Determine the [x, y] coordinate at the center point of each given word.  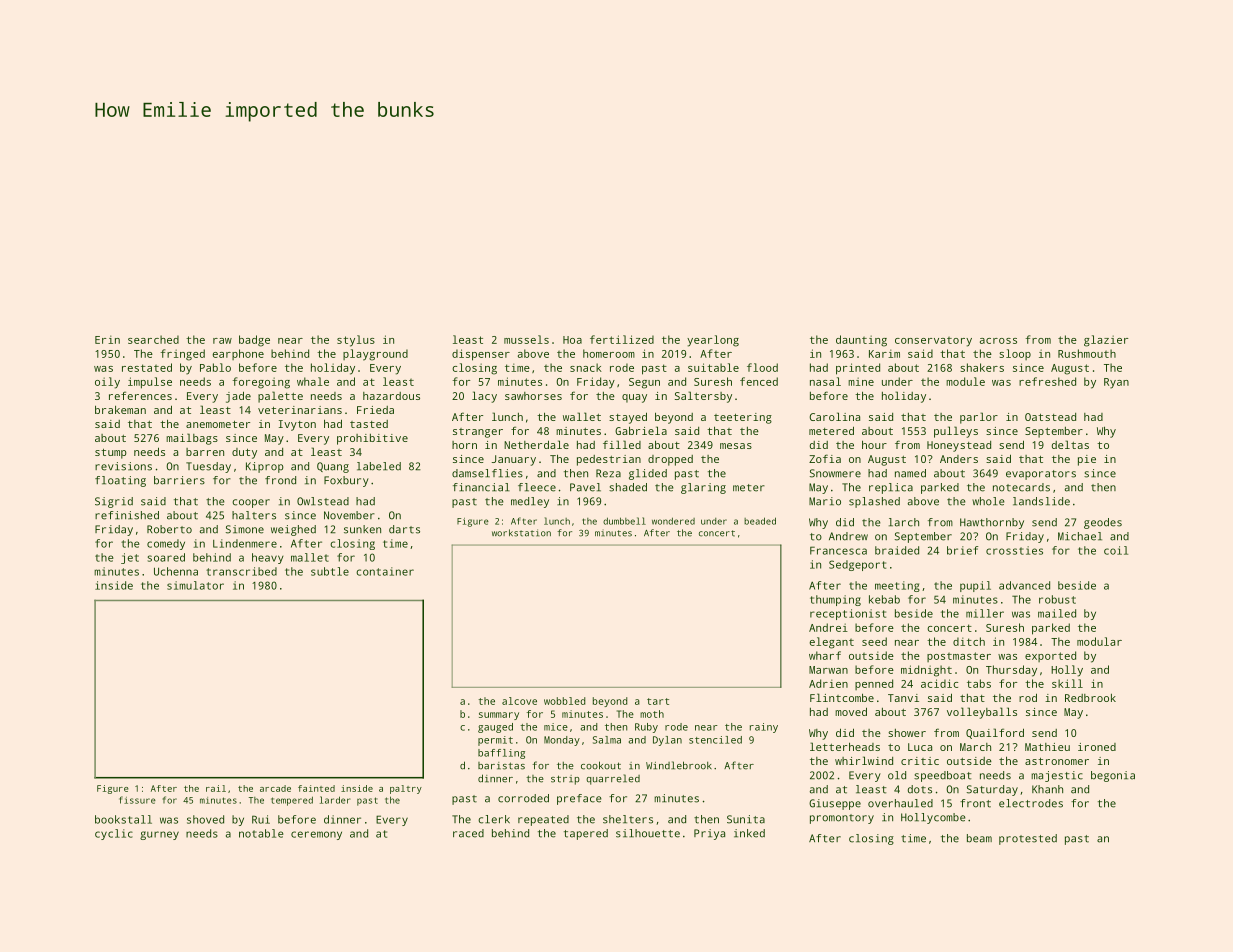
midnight [926, 671]
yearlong [713, 341]
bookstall [123, 819]
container [385, 571]
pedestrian [609, 460]
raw [222, 341]
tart [658, 701]
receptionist [848, 614]
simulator [195, 585]
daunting [861, 341]
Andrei [828, 627]
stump [111, 454]
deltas [1070, 444]
